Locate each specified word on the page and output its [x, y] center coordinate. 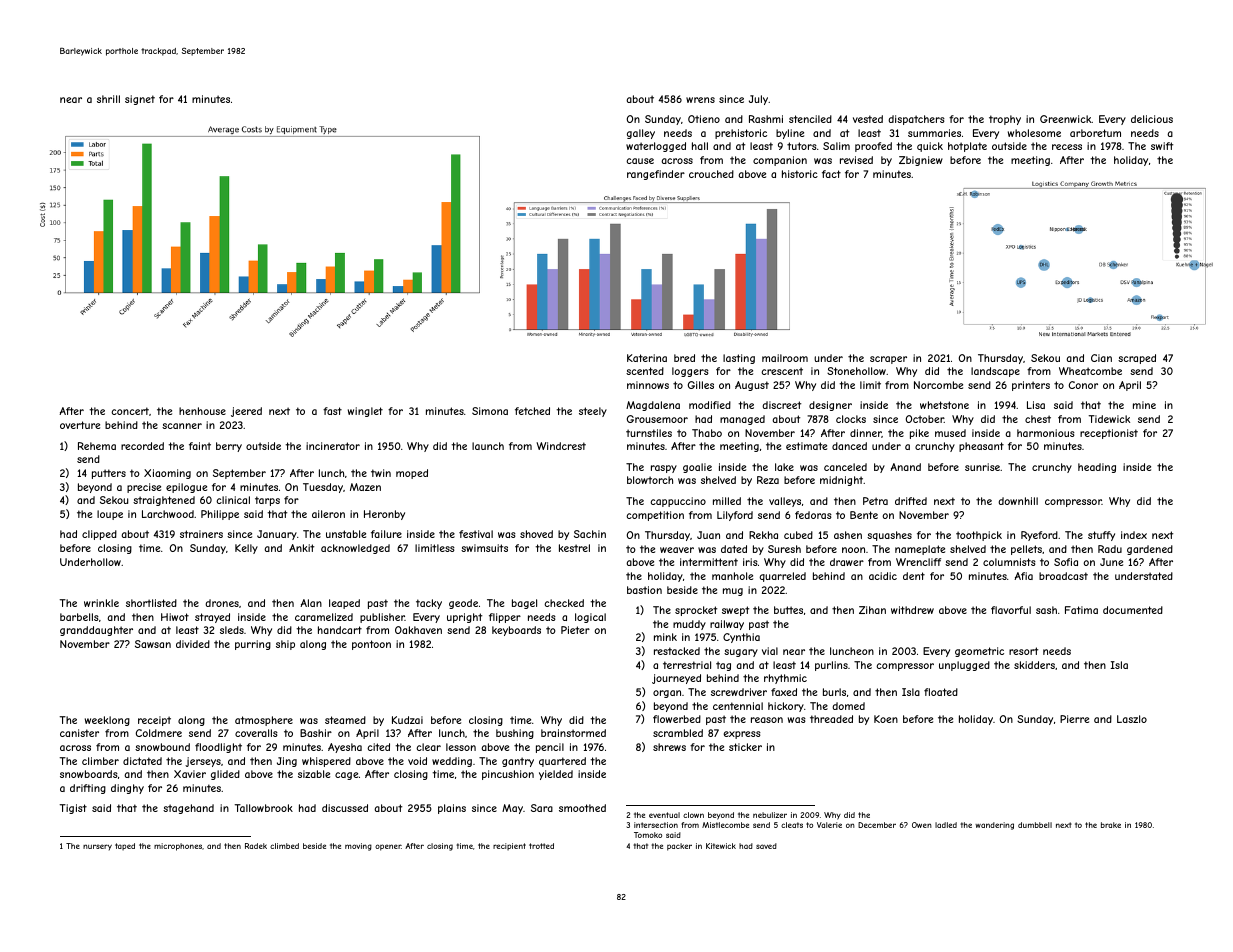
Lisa [1036, 405]
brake [1111, 825]
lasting [739, 359]
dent [914, 576]
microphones [178, 847]
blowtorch [650, 480]
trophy [1005, 120]
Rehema [97, 446]
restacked [677, 651]
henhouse [202, 411]
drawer [847, 562]
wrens [700, 100]
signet [140, 100]
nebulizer [770, 815]
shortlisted [151, 603]
